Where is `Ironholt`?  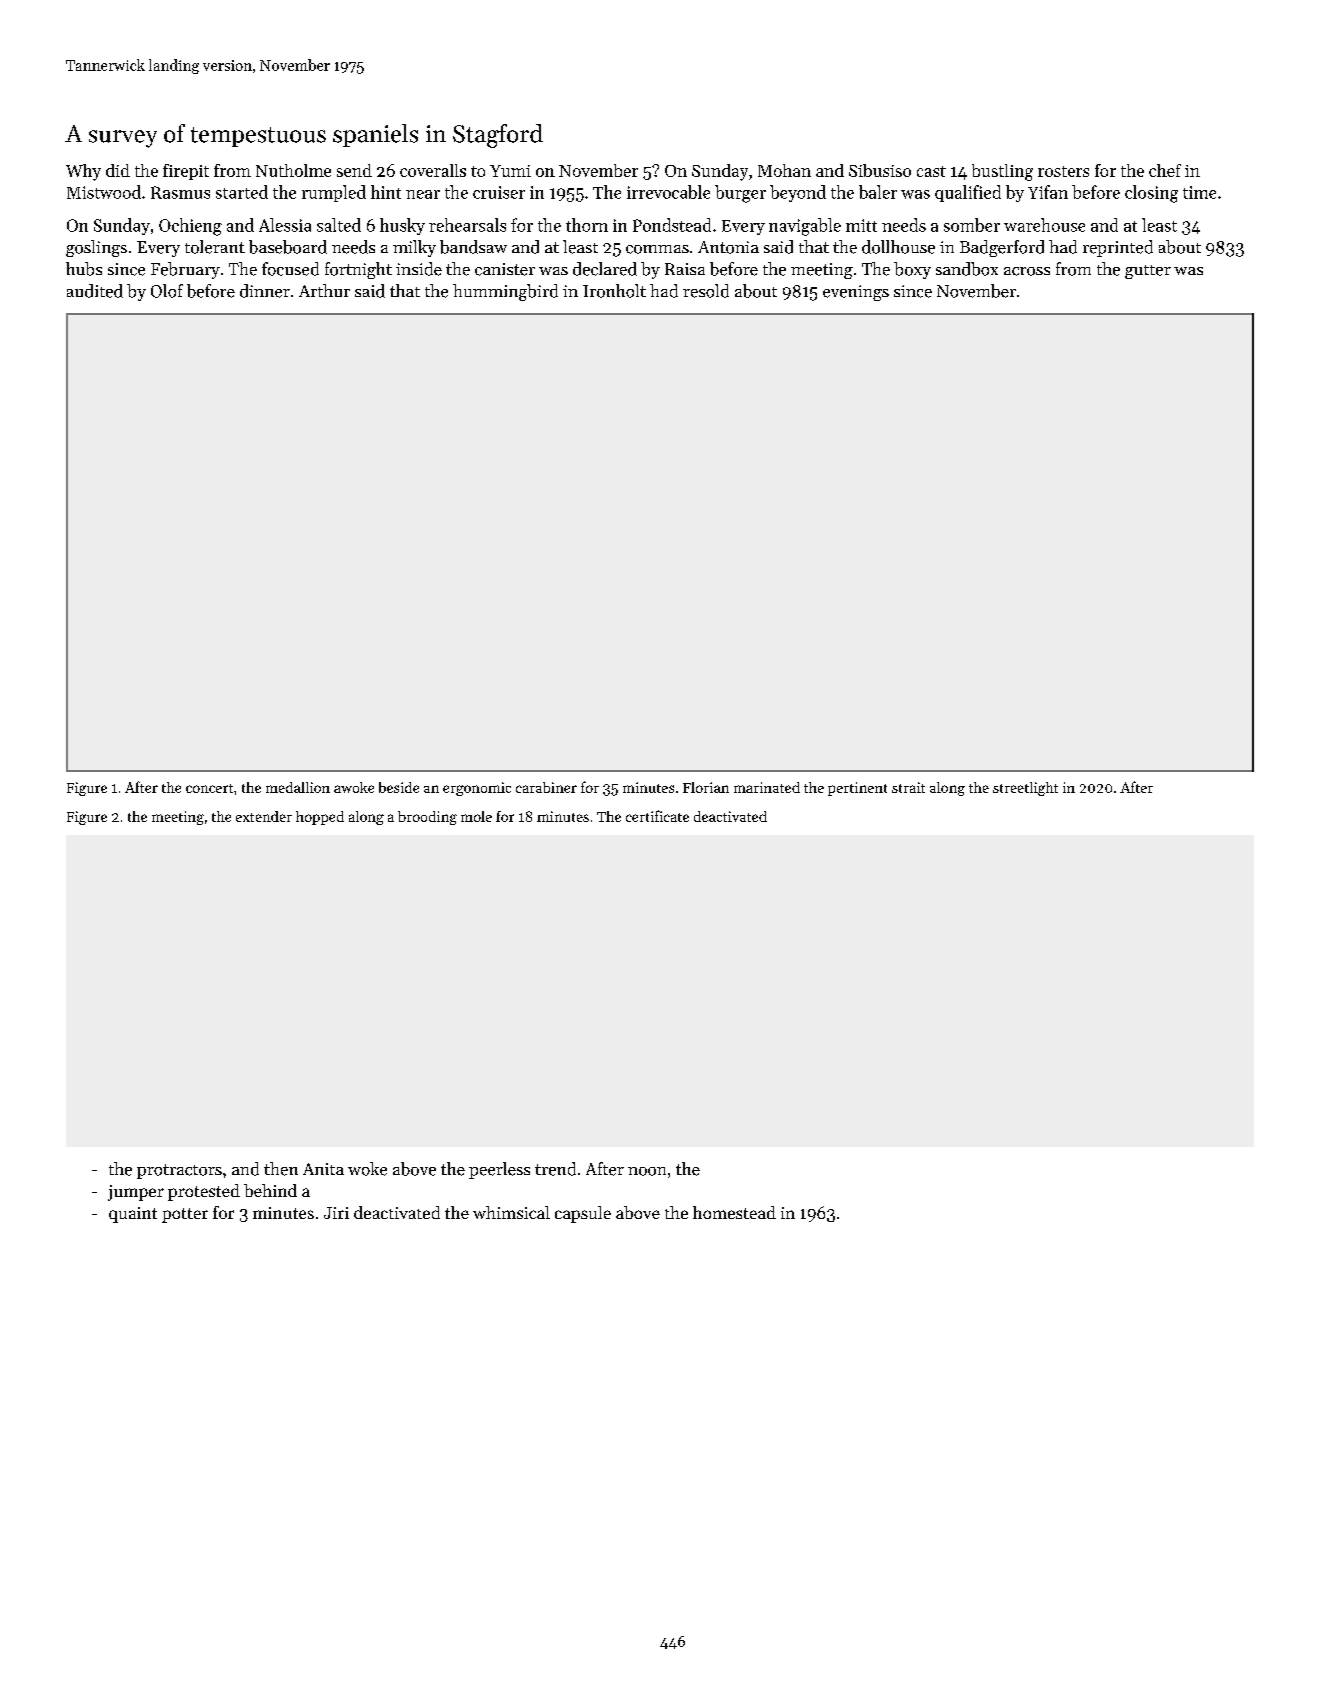 Ironholt is located at coordinates (614, 291).
